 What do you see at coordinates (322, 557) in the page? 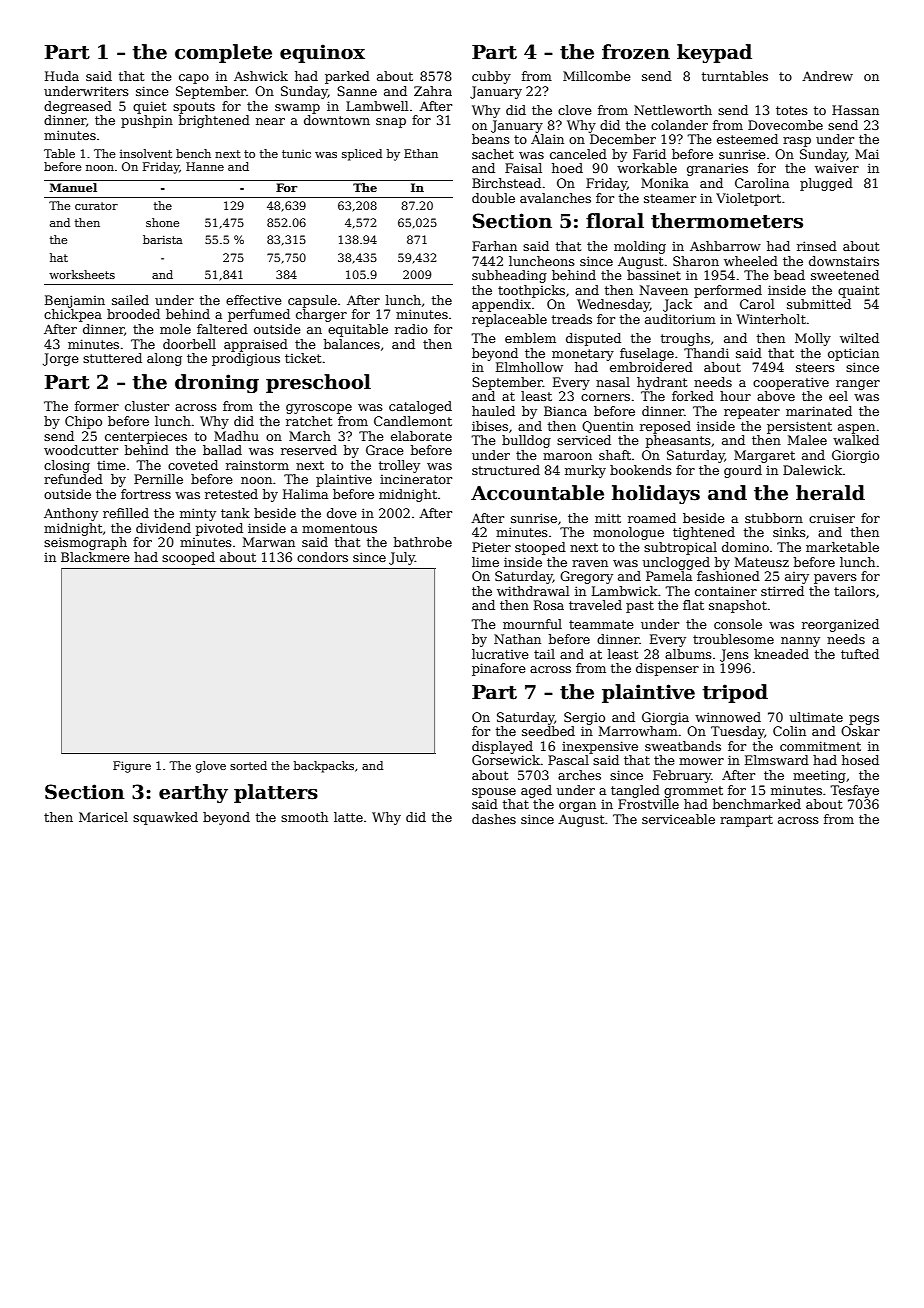
I see `condors` at bounding box center [322, 557].
